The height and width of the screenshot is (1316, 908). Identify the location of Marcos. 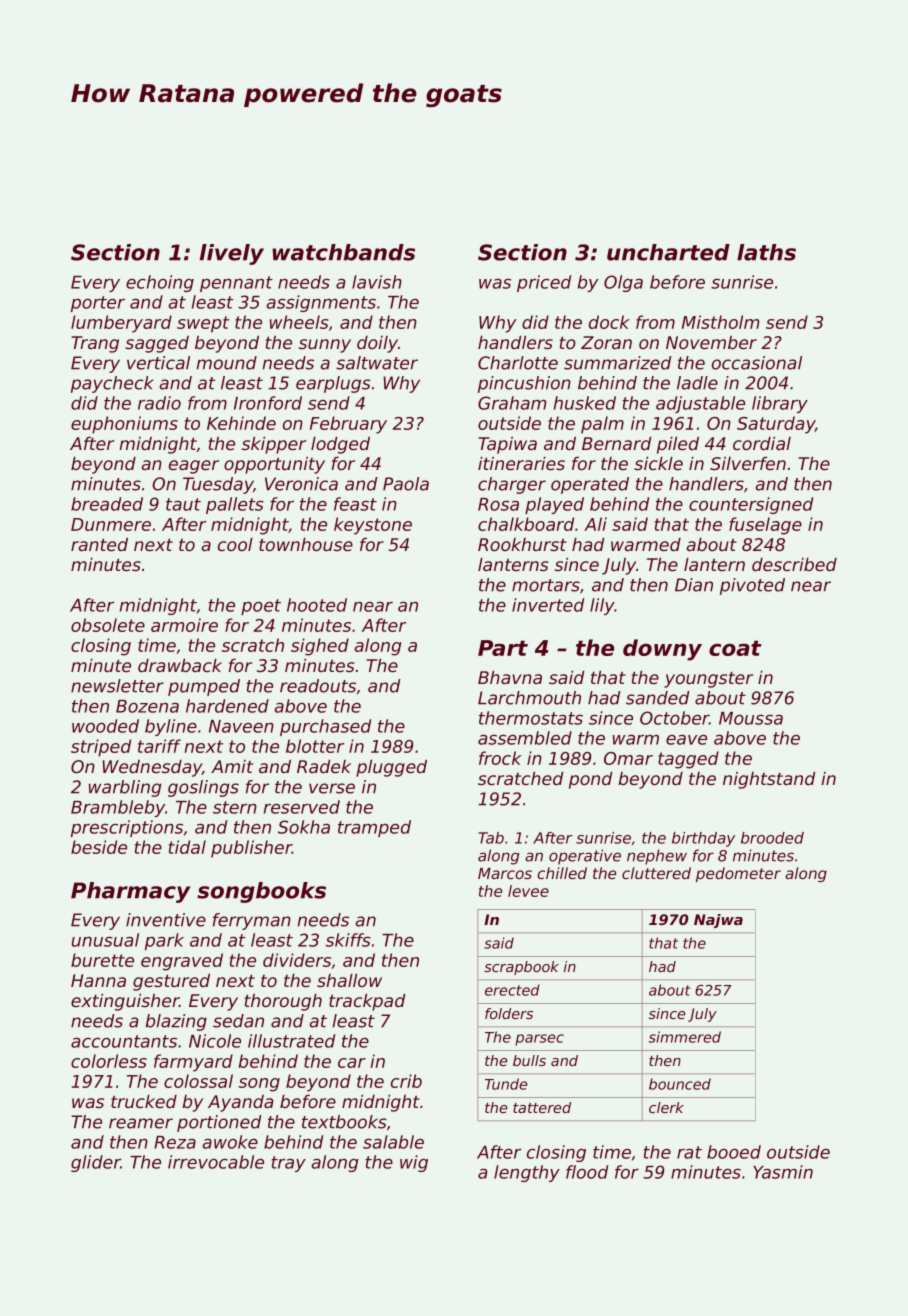
(505, 873).
